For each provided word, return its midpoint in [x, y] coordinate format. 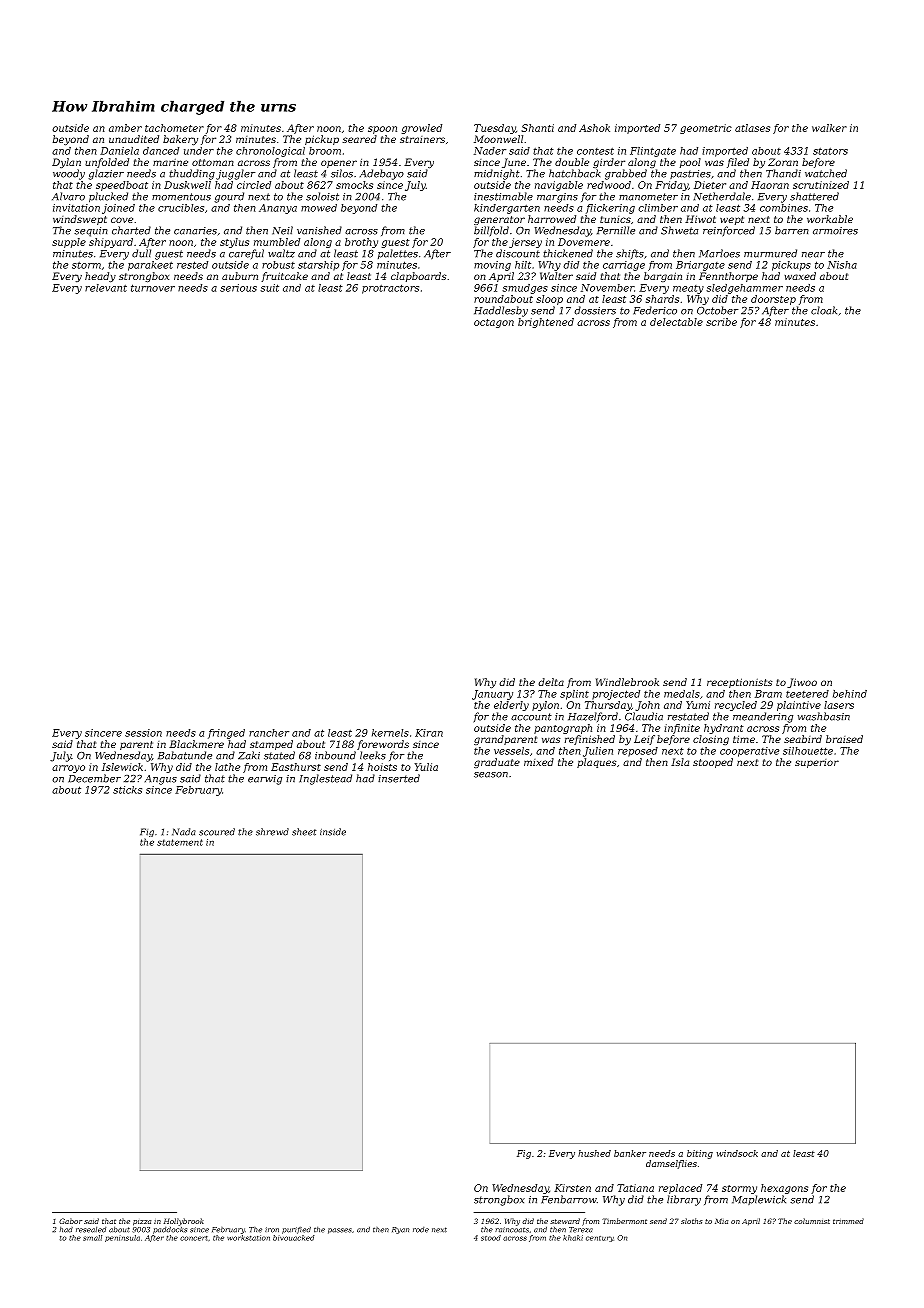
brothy [361, 243]
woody [69, 174]
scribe [721, 322]
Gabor [70, 1221]
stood [491, 1238]
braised [844, 739]
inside [333, 832]
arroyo [68, 769]
